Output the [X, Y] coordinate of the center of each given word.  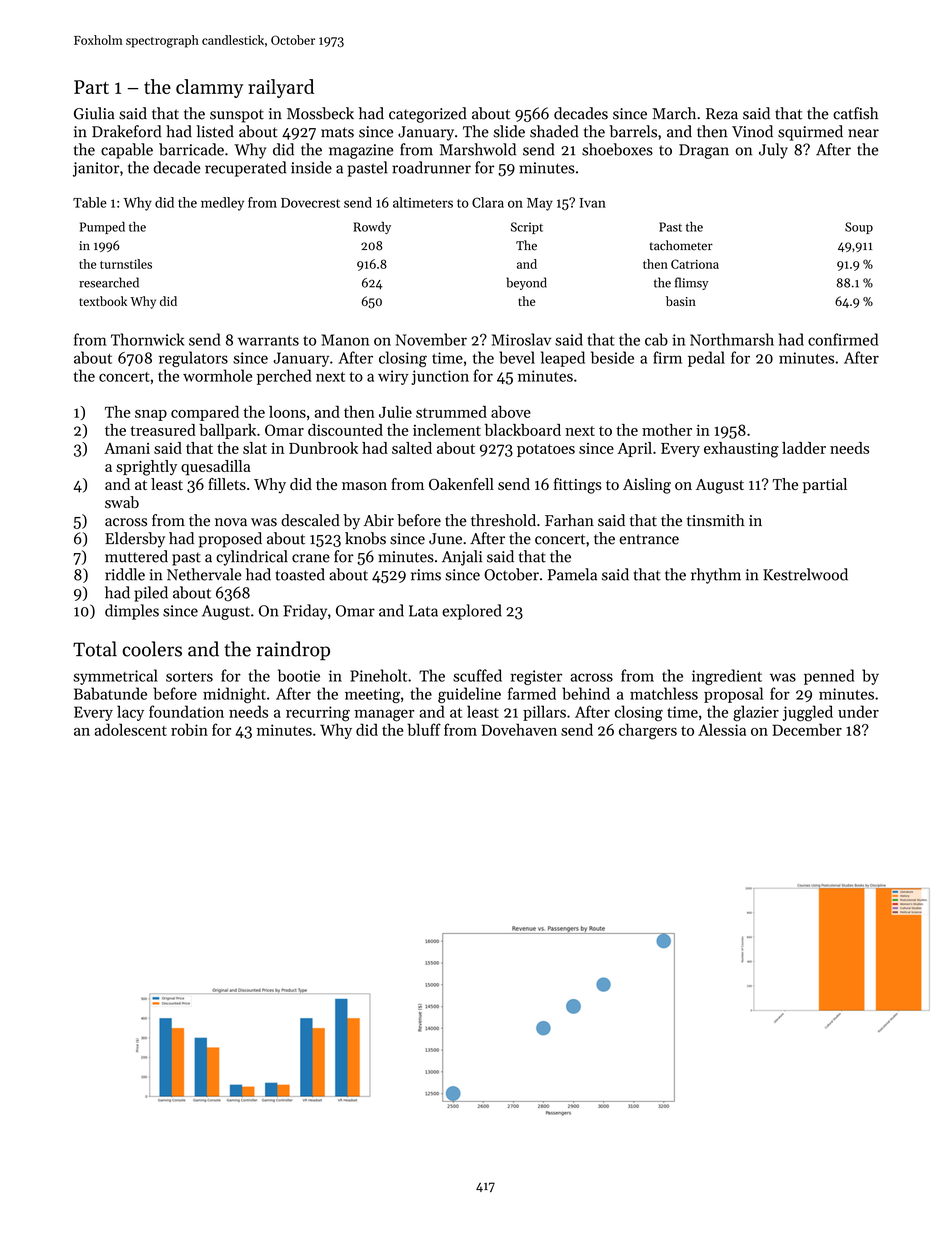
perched [284, 377]
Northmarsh [732, 339]
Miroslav [521, 339]
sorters [189, 677]
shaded [554, 131]
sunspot [237, 116]
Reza [722, 114]
